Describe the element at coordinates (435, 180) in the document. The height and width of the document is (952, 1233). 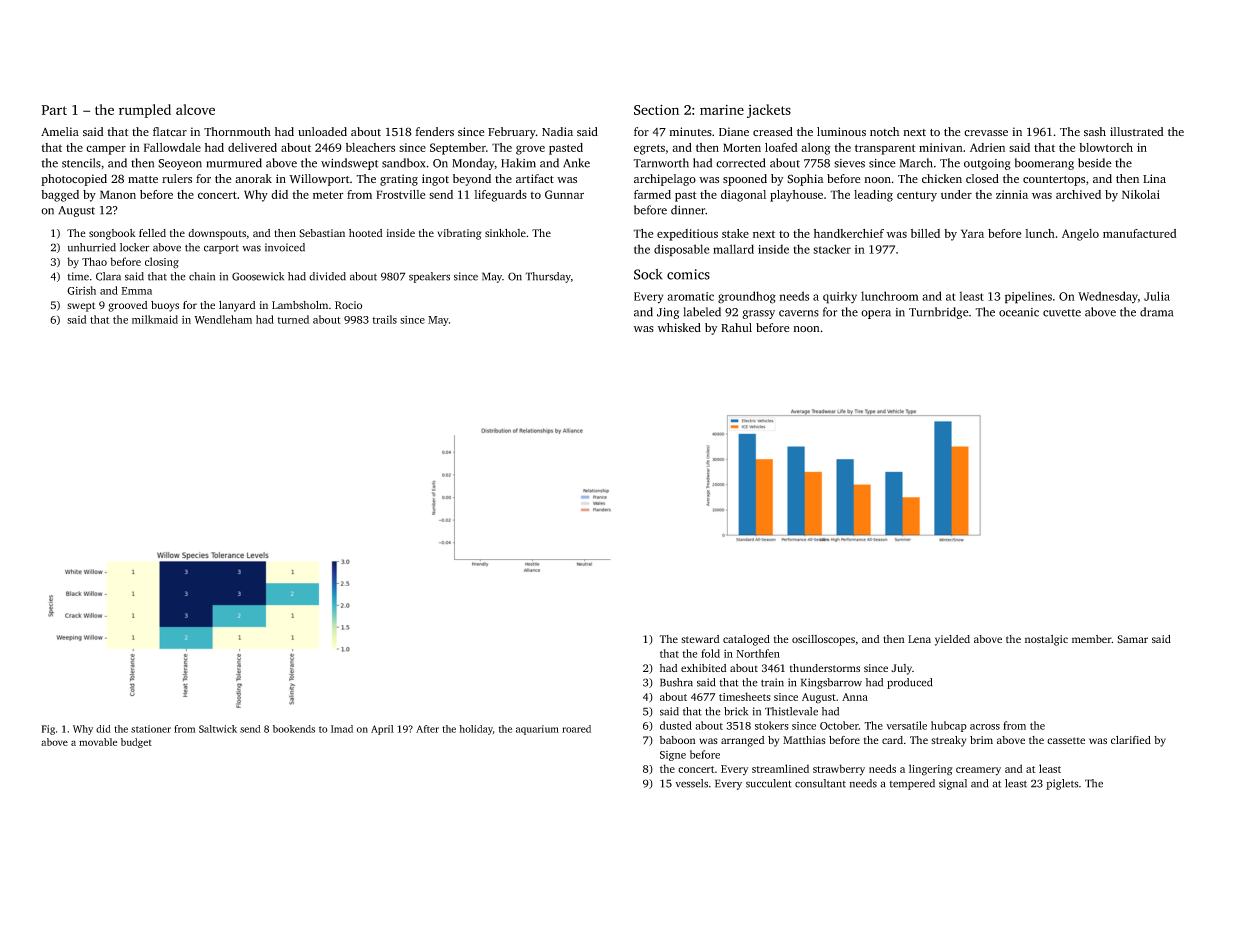
I see `ingot` at that location.
